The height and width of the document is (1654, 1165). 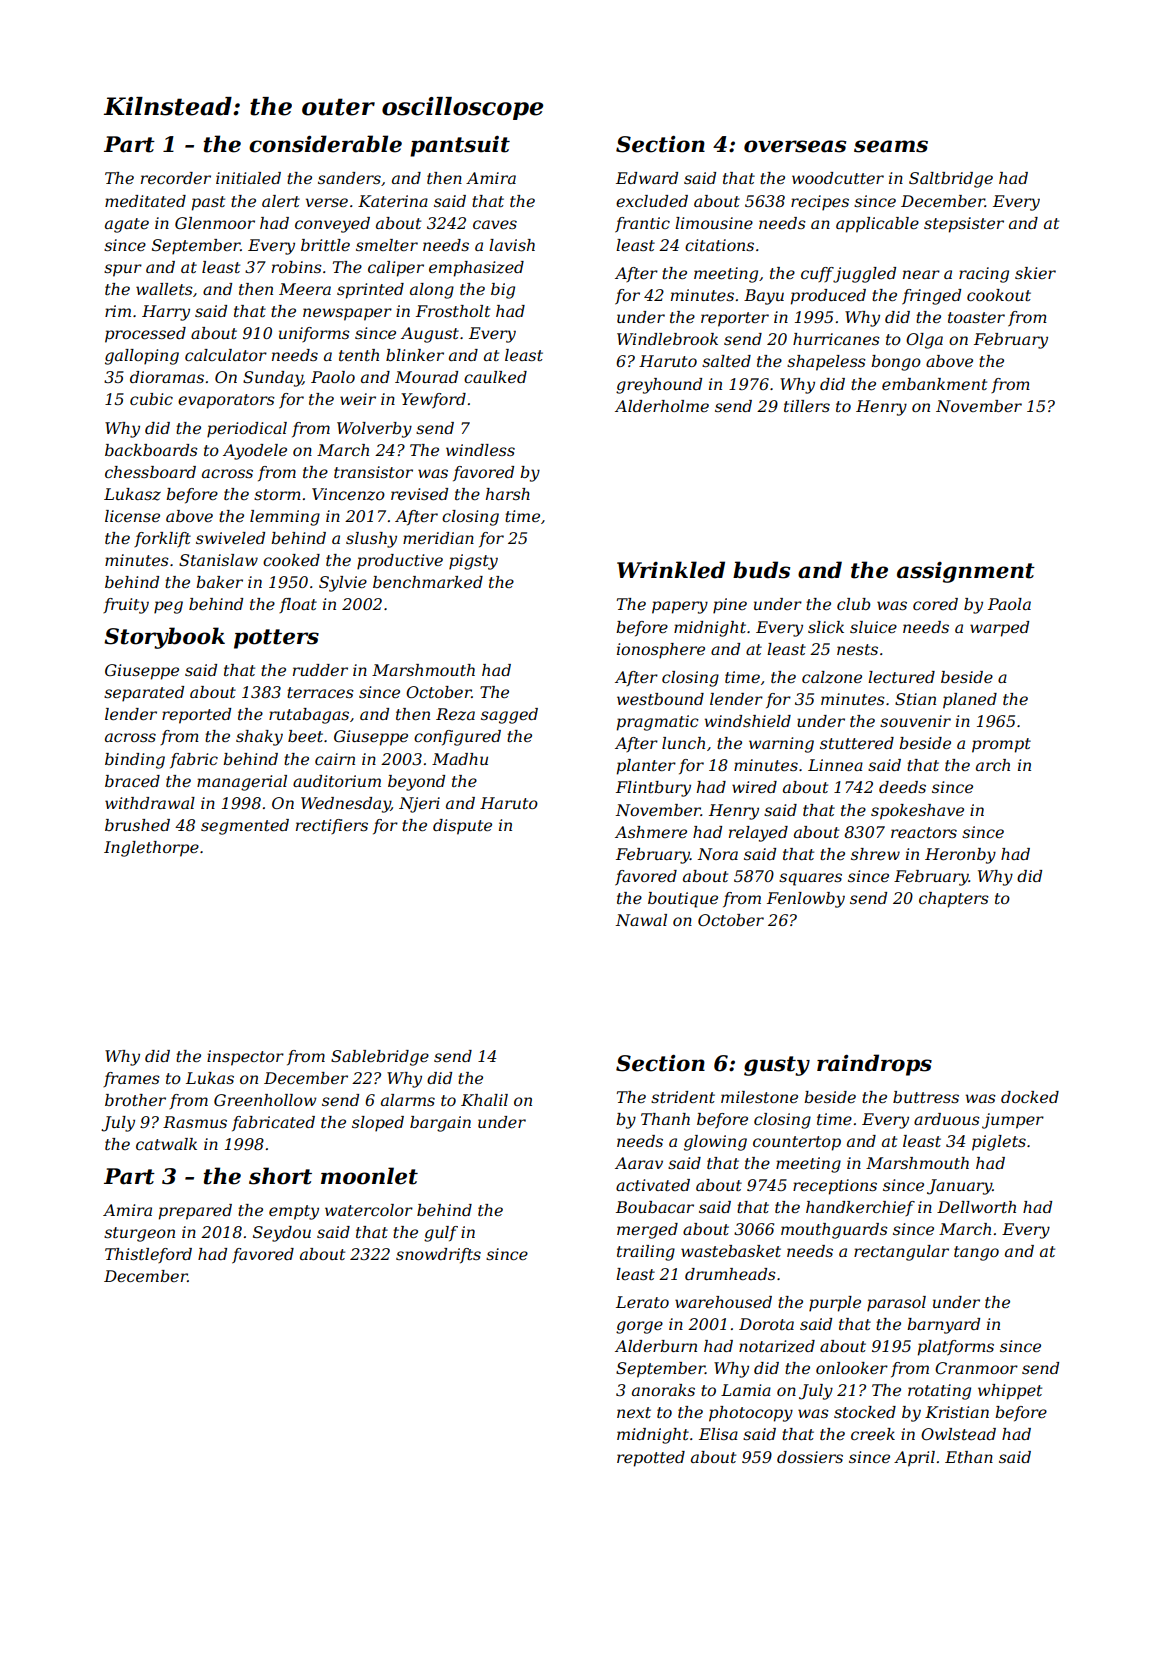 I want to click on big, so click(x=503, y=291).
